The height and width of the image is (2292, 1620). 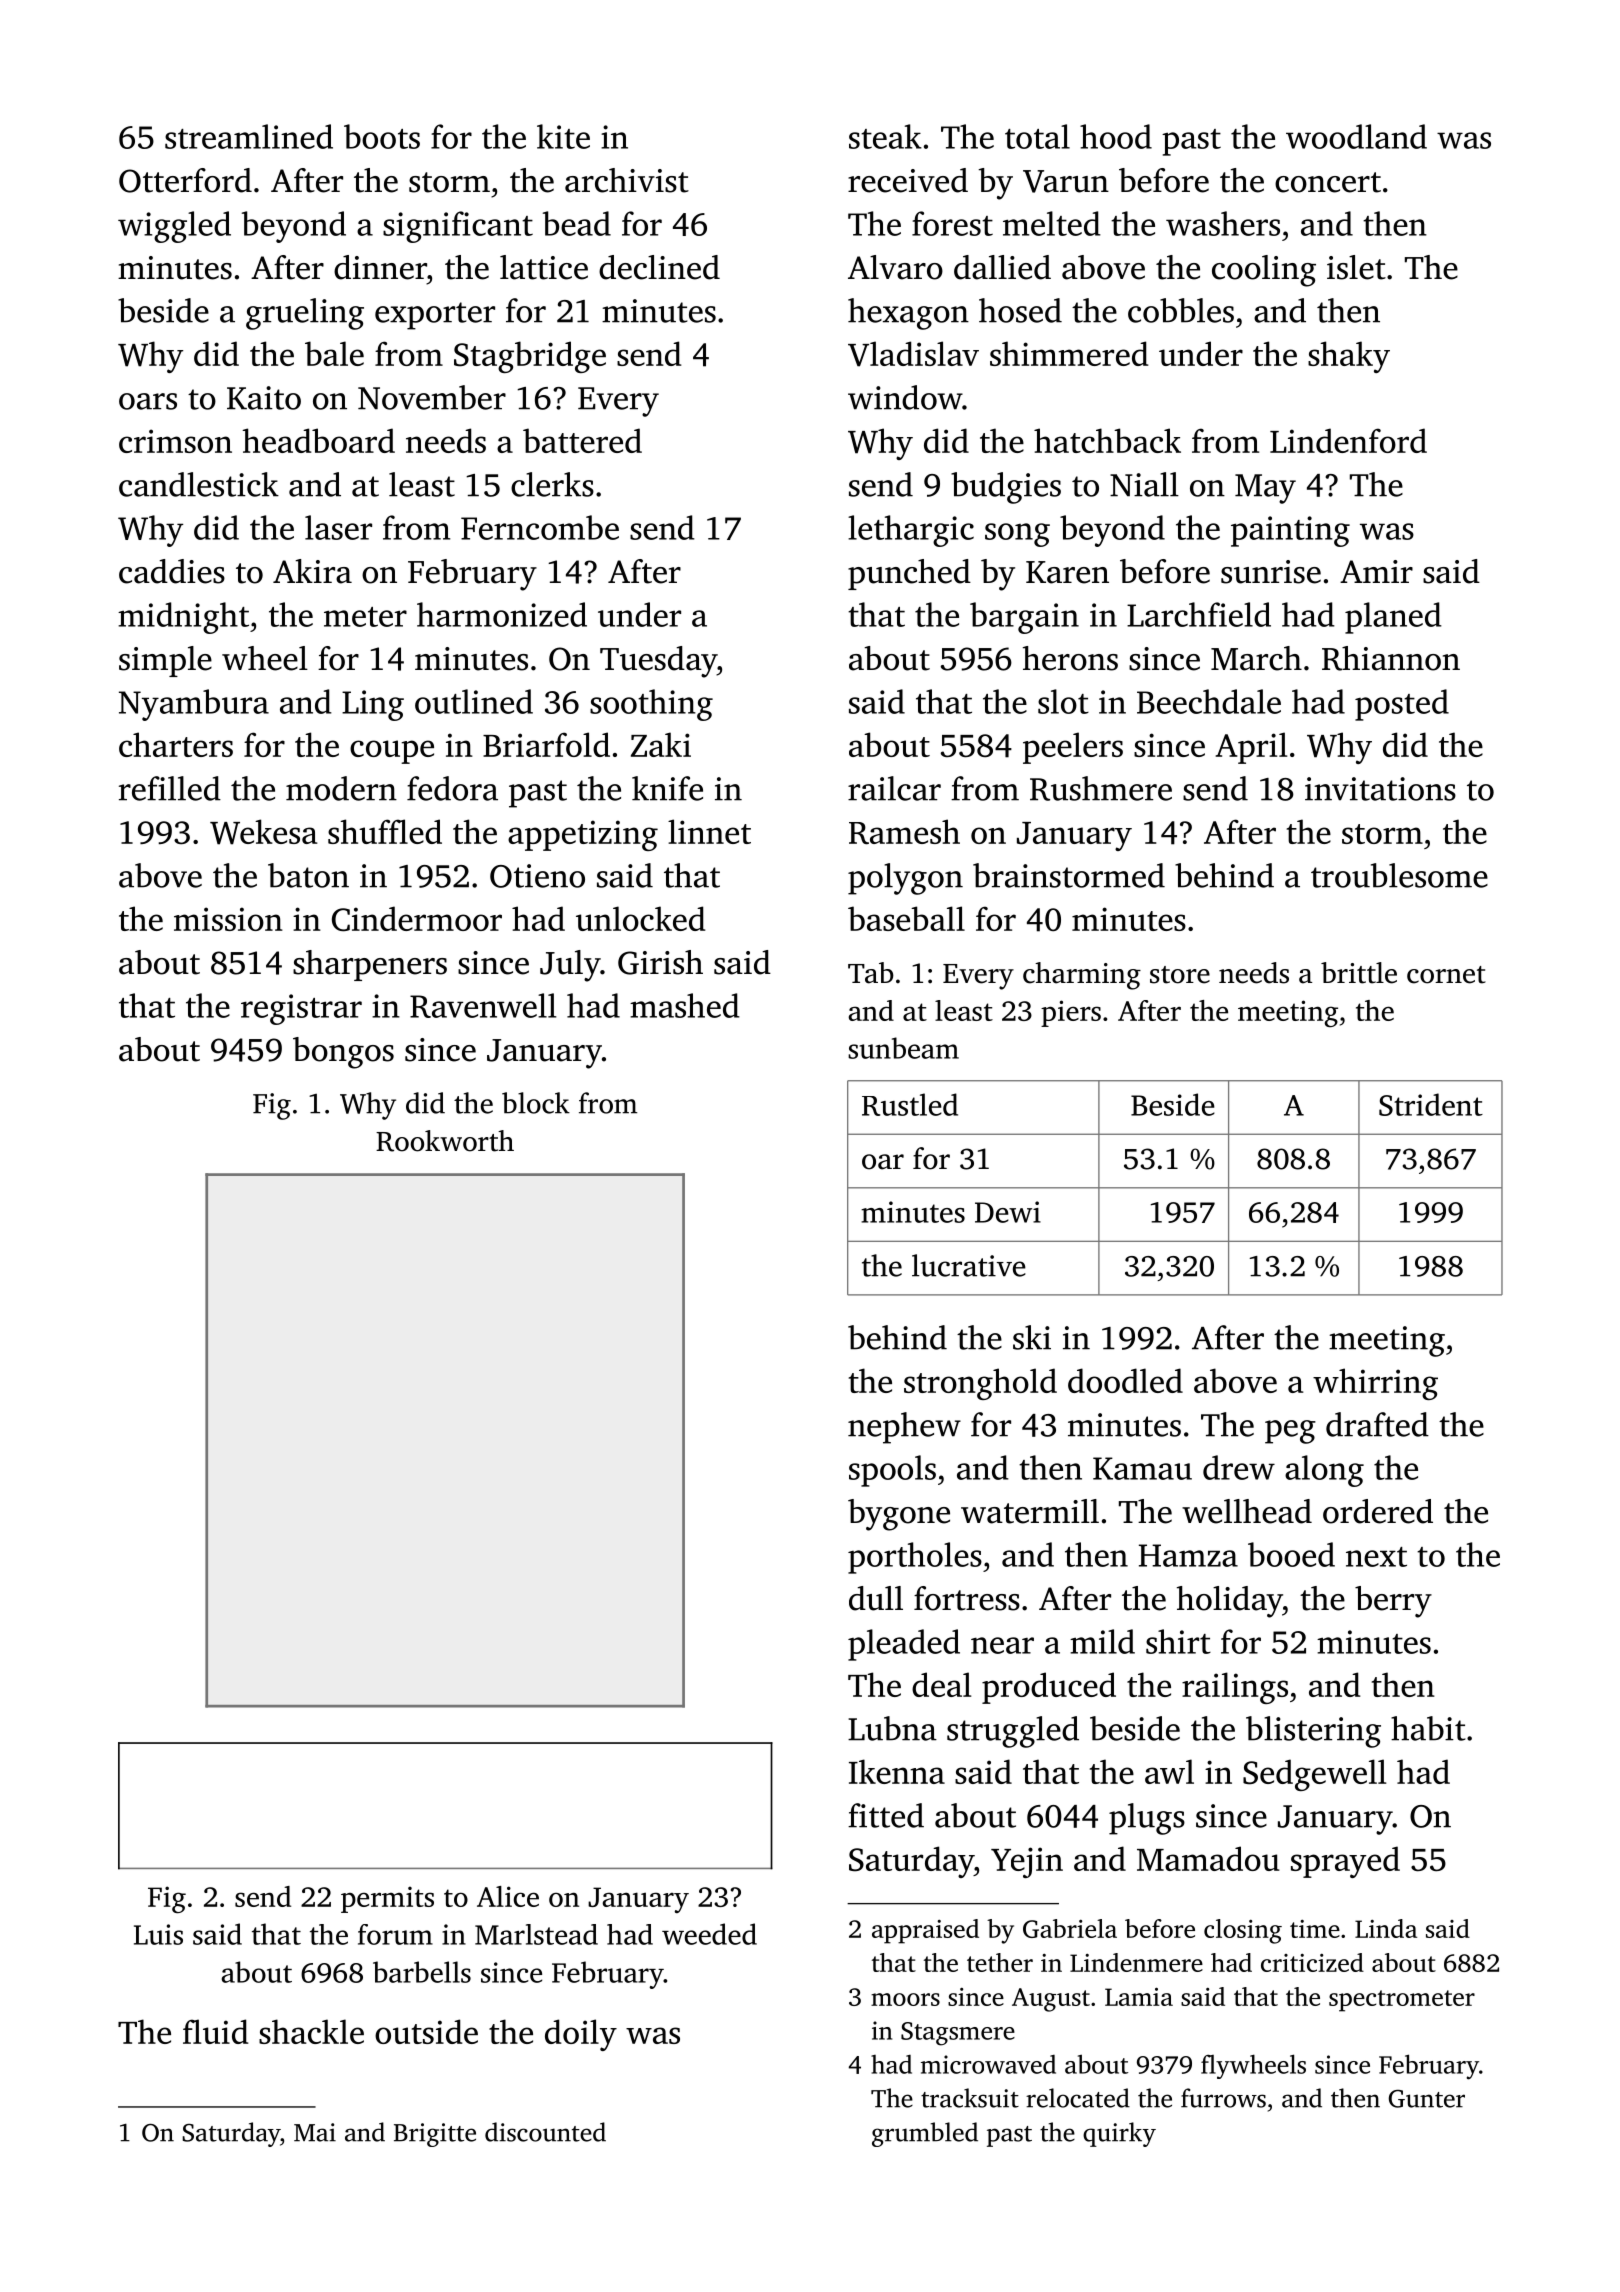 What do you see at coordinates (249, 136) in the image?
I see `streamlined` at bounding box center [249, 136].
